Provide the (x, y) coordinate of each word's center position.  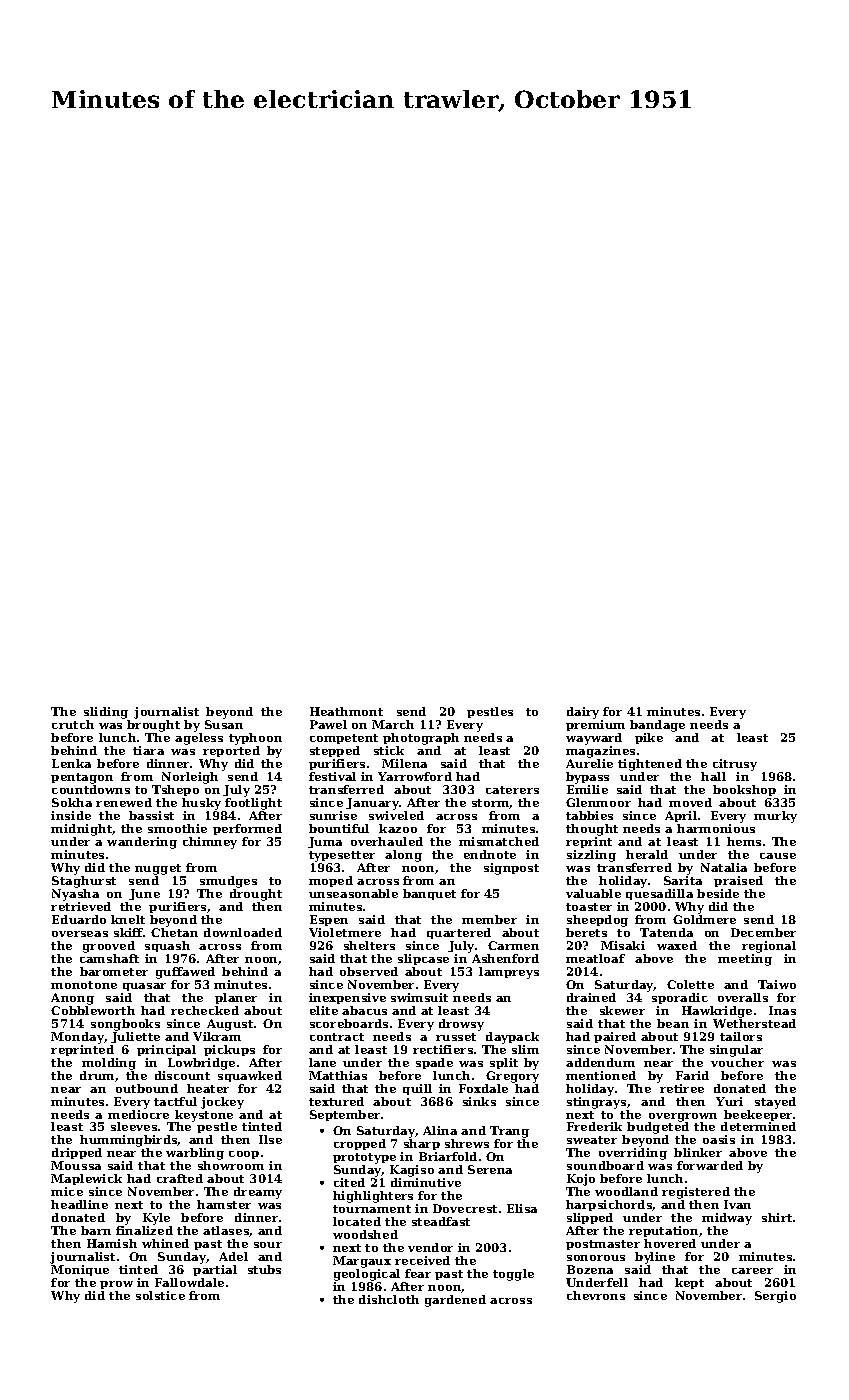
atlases (226, 1230)
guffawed (185, 973)
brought (153, 726)
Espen (329, 920)
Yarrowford (415, 776)
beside (718, 893)
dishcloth (389, 1299)
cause (778, 856)
